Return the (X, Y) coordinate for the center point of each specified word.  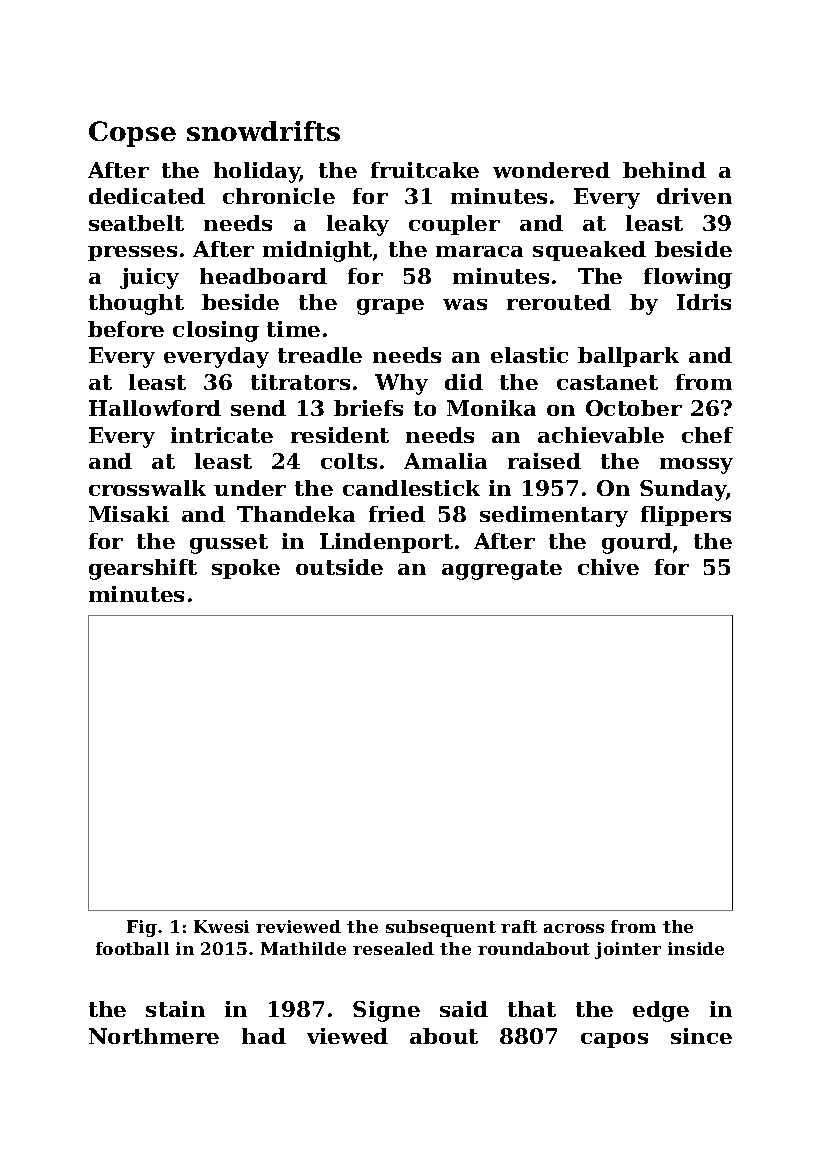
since (701, 1036)
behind (664, 170)
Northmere (154, 1036)
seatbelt (136, 223)
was (465, 304)
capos (614, 1040)
